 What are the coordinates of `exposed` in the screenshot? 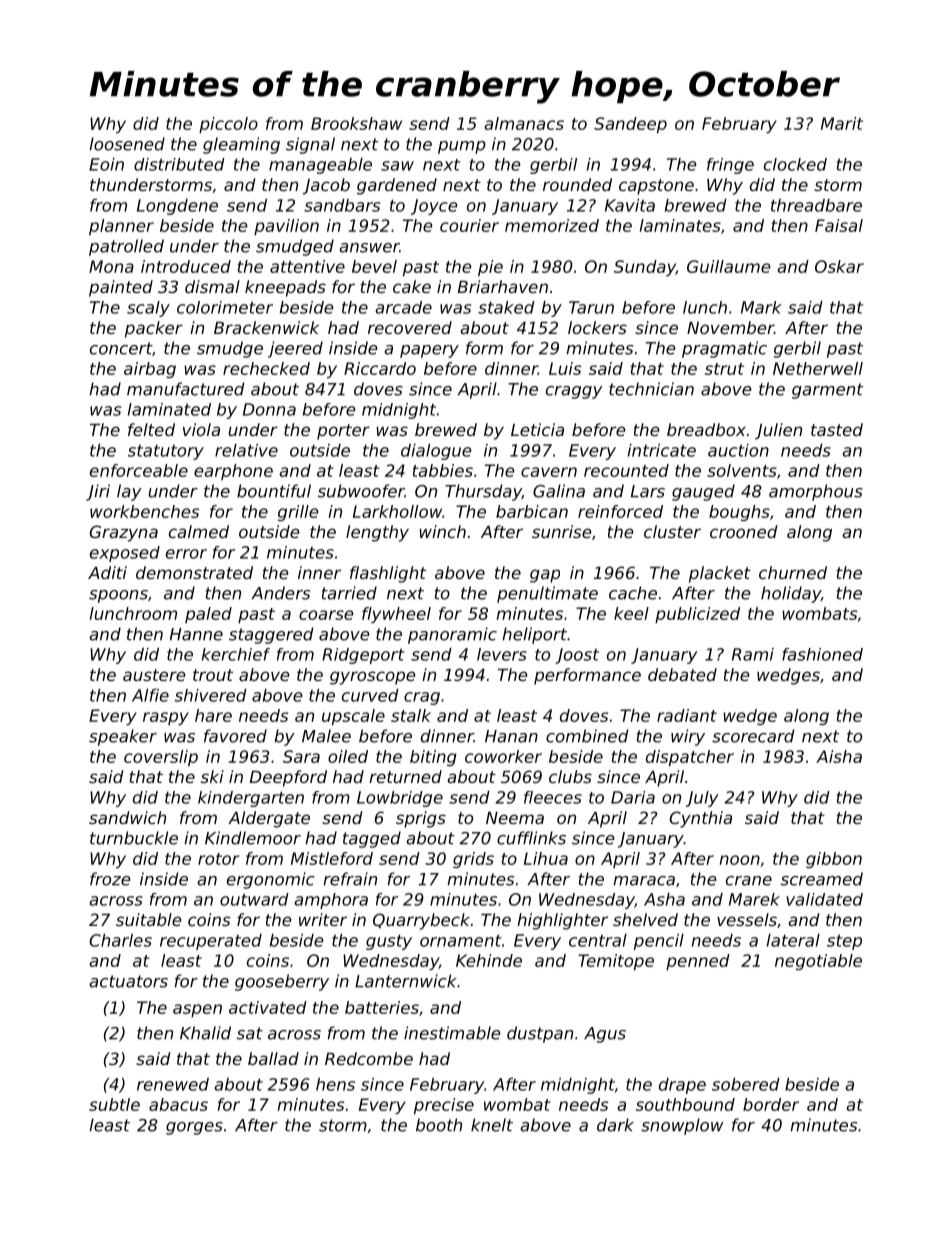 It's located at (125, 554).
